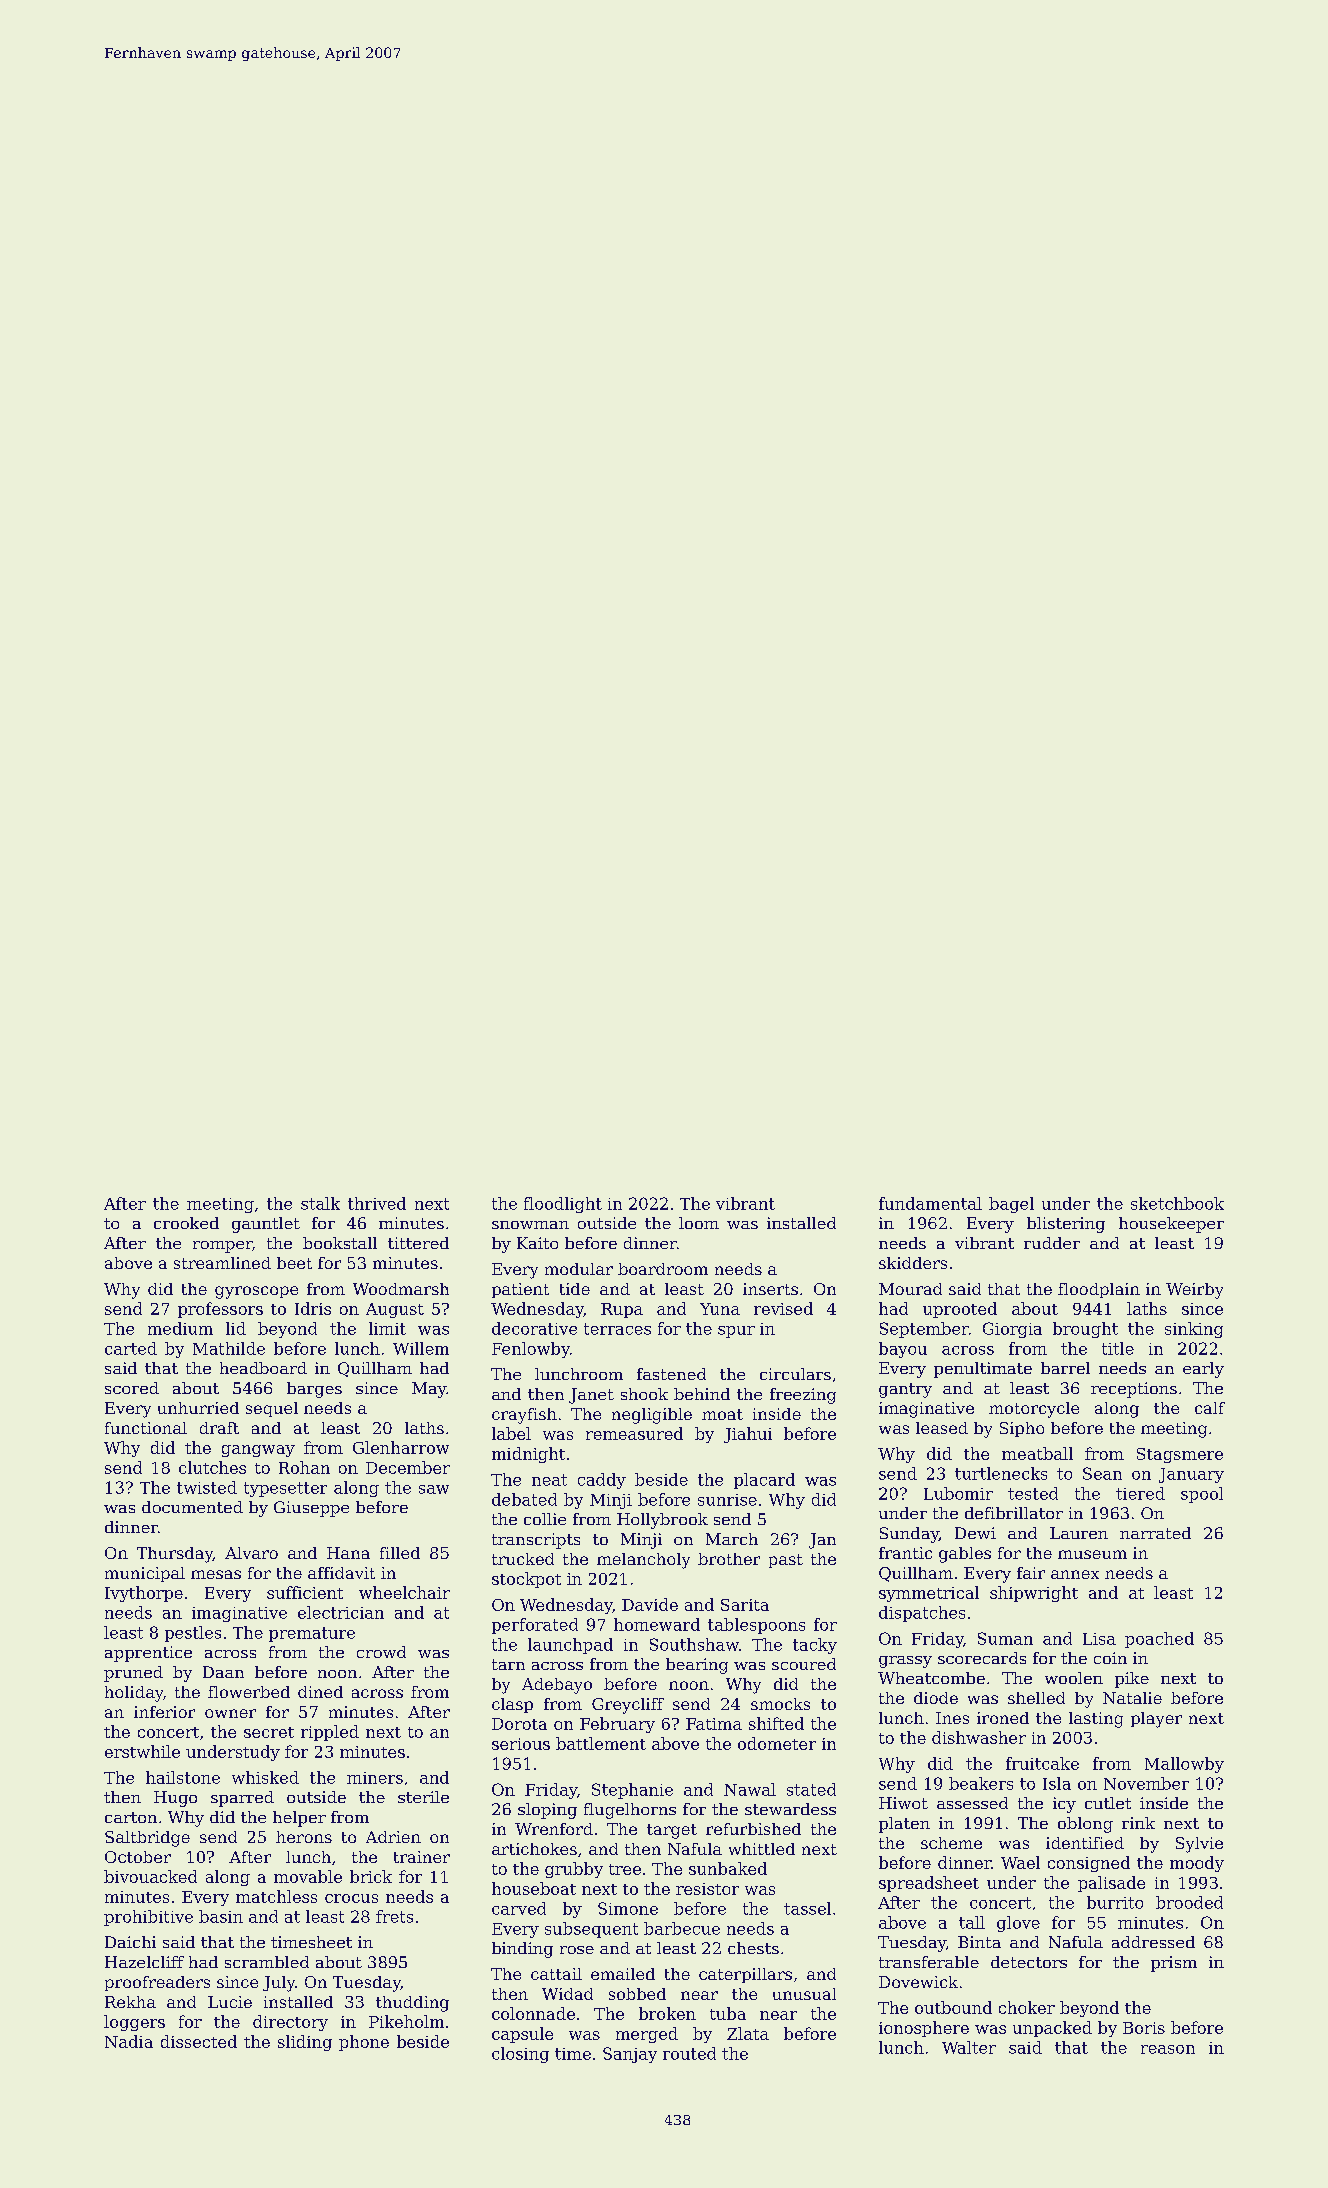  I want to click on snowman, so click(530, 1225).
